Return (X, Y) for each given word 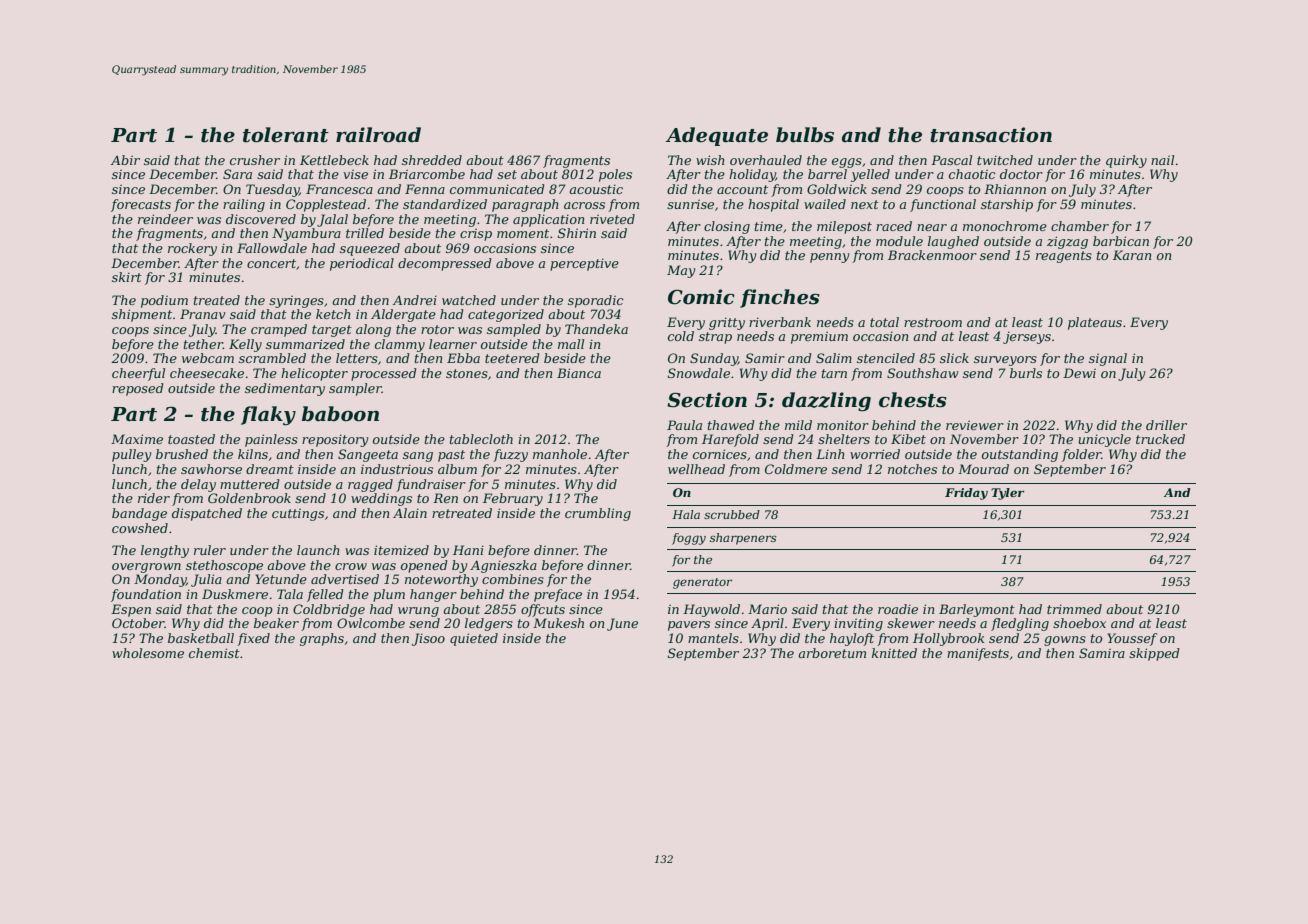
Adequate (717, 136)
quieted (474, 639)
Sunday (714, 359)
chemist (214, 653)
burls (1026, 373)
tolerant (286, 135)
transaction (991, 135)
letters (357, 358)
